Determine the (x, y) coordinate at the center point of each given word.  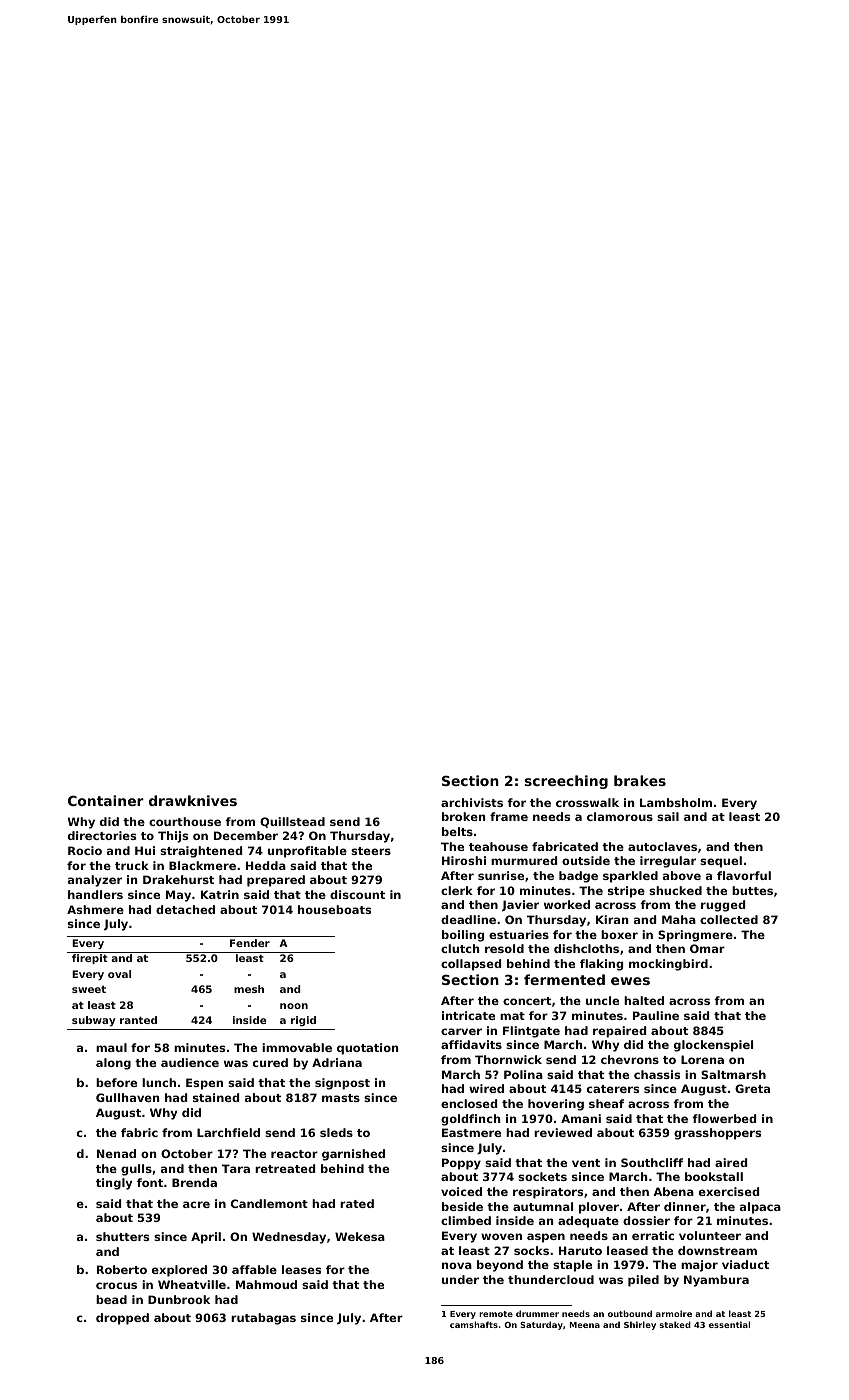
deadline (468, 919)
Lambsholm (676, 802)
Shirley (640, 1325)
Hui (145, 850)
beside (462, 1206)
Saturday (541, 1325)
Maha (679, 919)
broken (464, 816)
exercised (729, 1191)
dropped (122, 1319)
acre (196, 1204)
